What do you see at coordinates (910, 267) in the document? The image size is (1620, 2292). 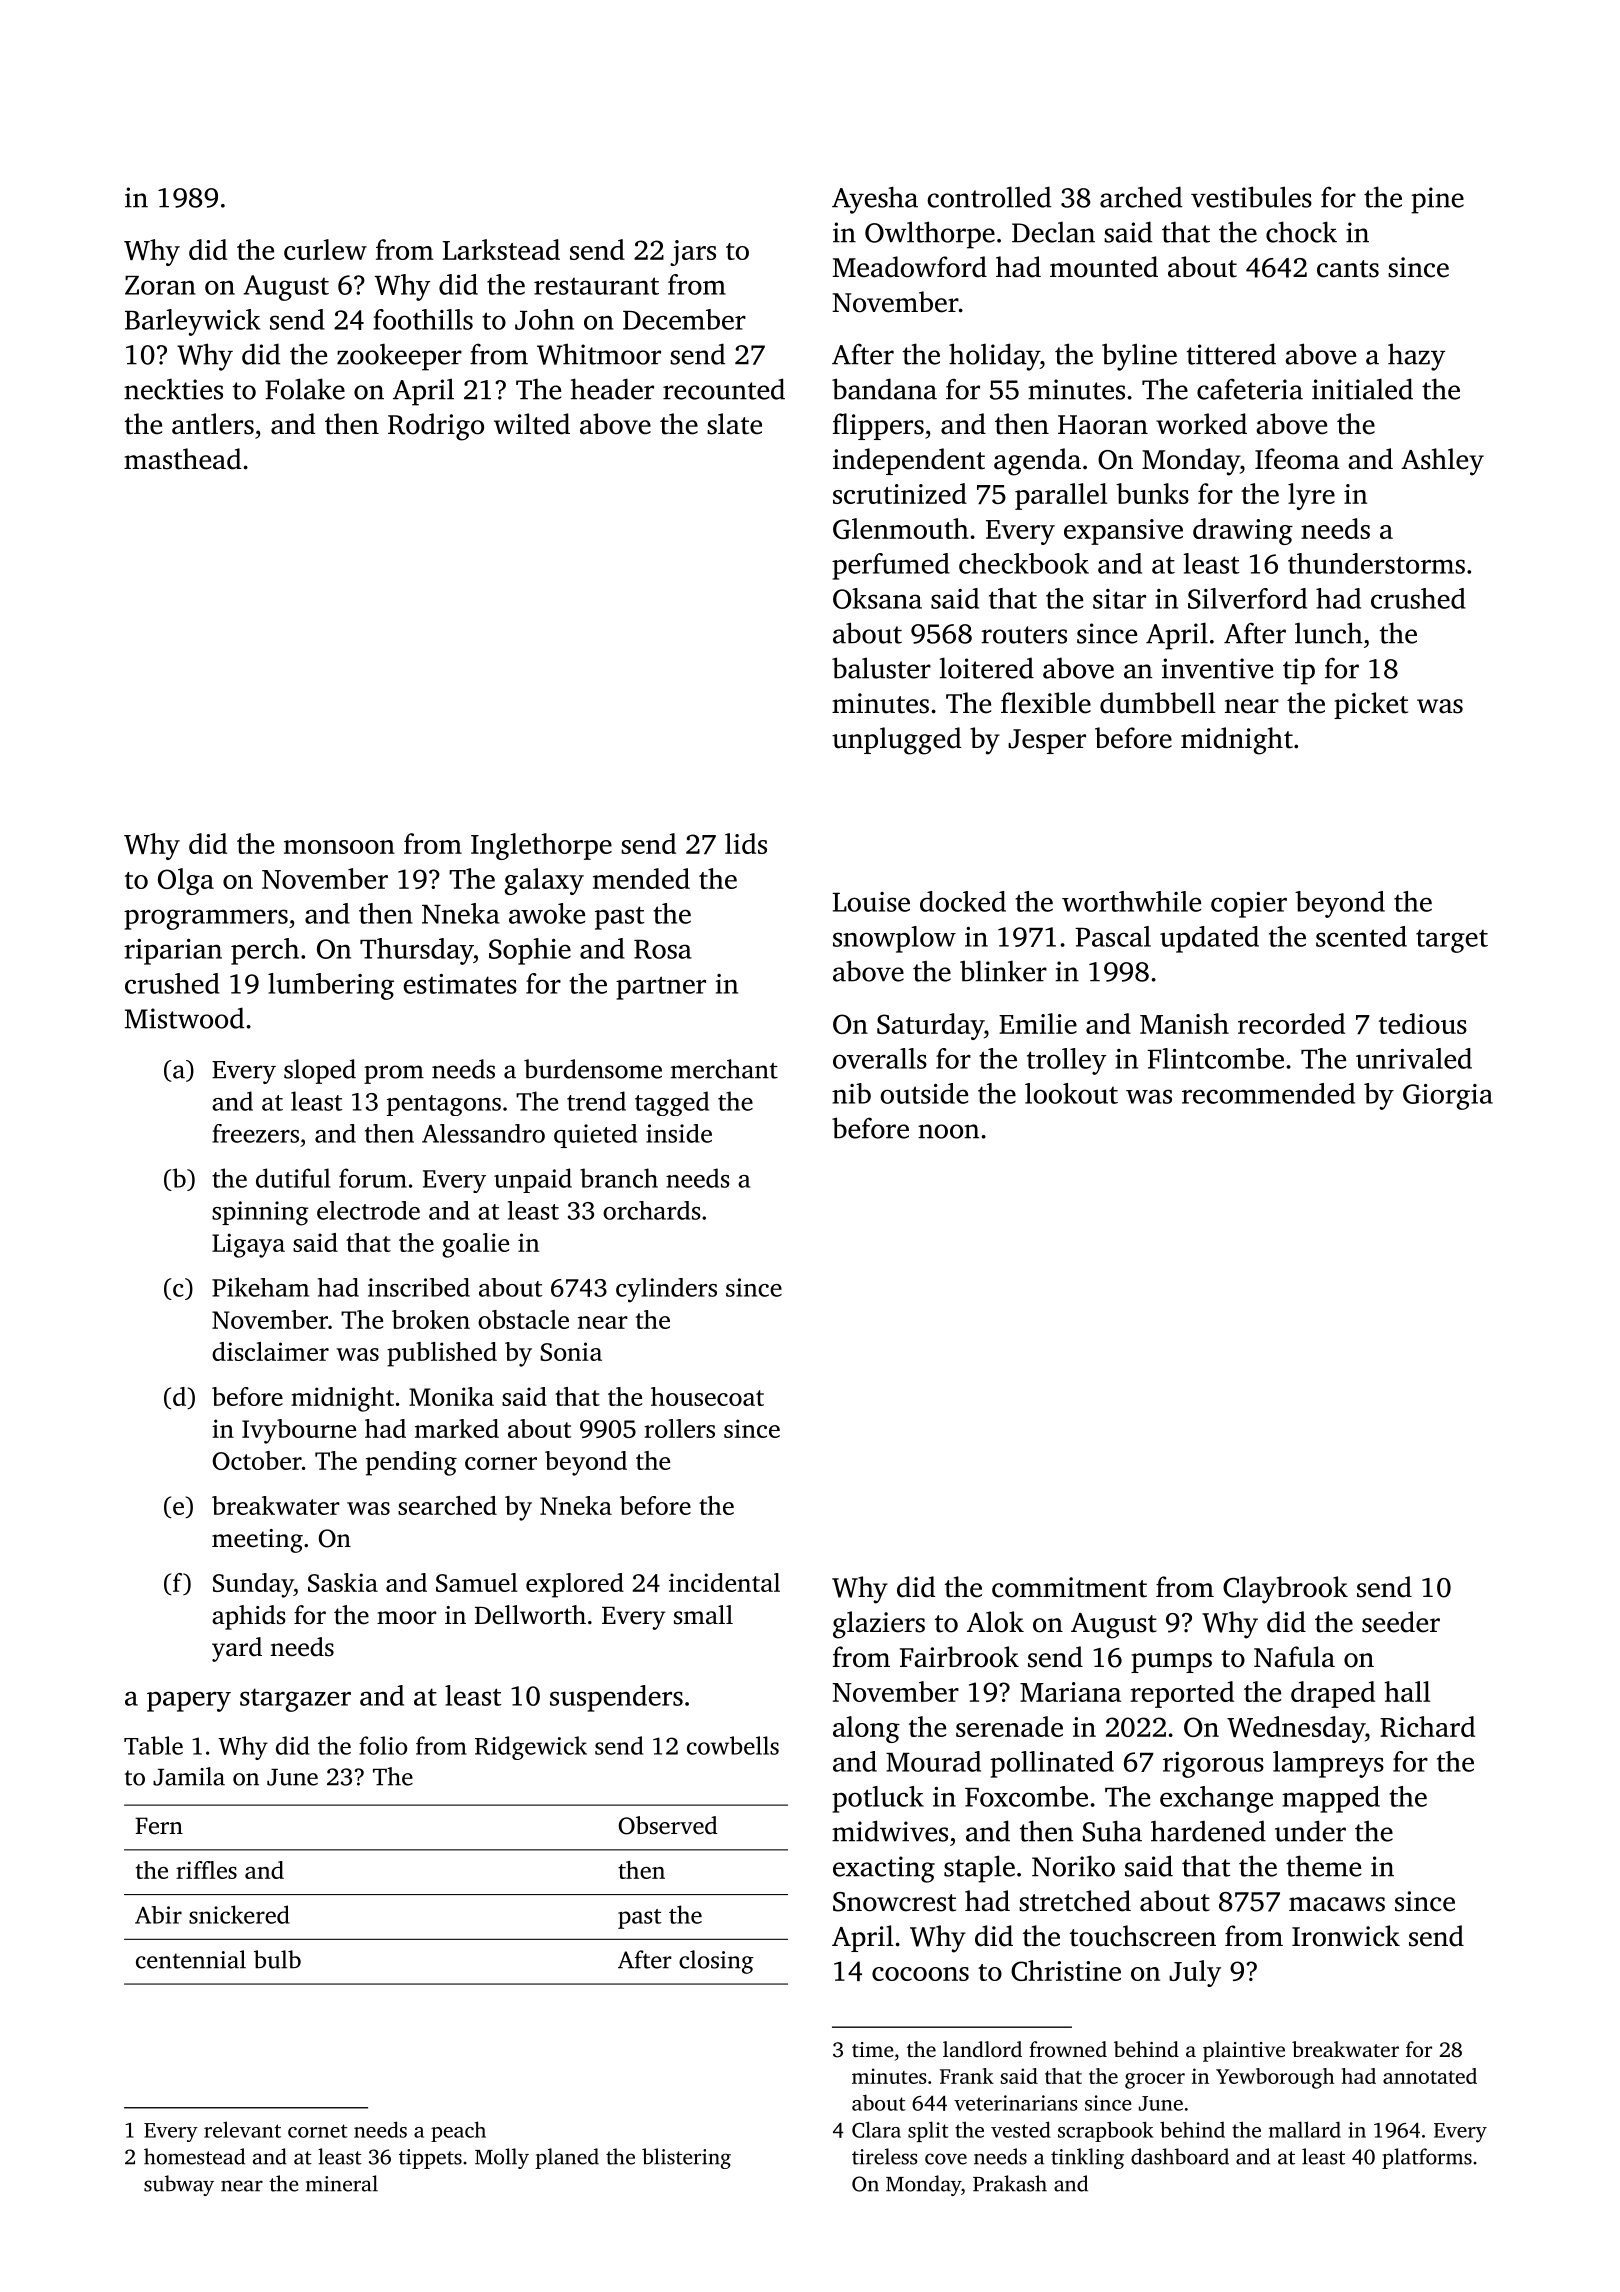 I see `Meadowford` at bounding box center [910, 267].
